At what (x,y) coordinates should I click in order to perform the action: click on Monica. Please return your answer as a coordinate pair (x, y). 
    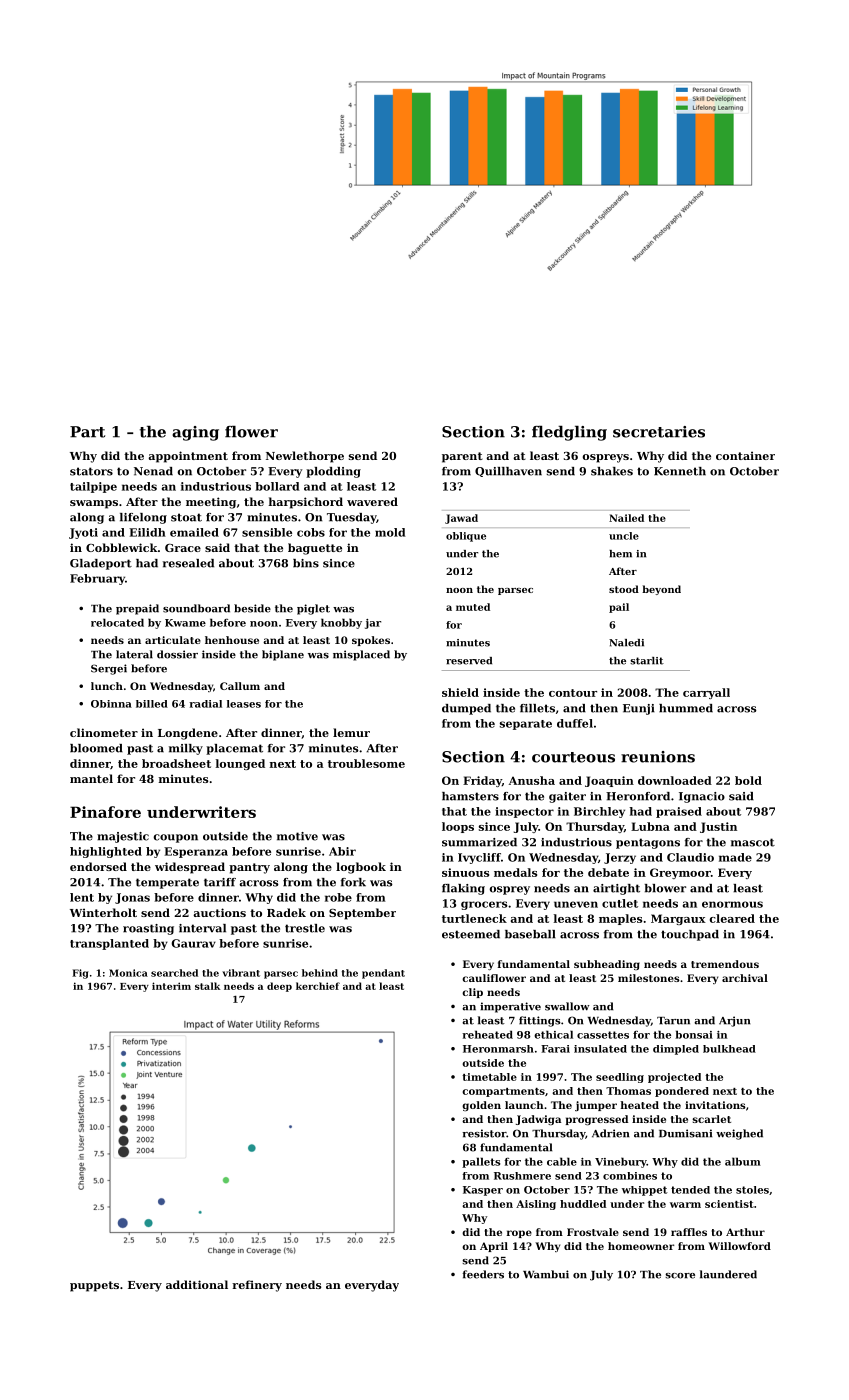
    Looking at the image, I should click on (128, 973).
